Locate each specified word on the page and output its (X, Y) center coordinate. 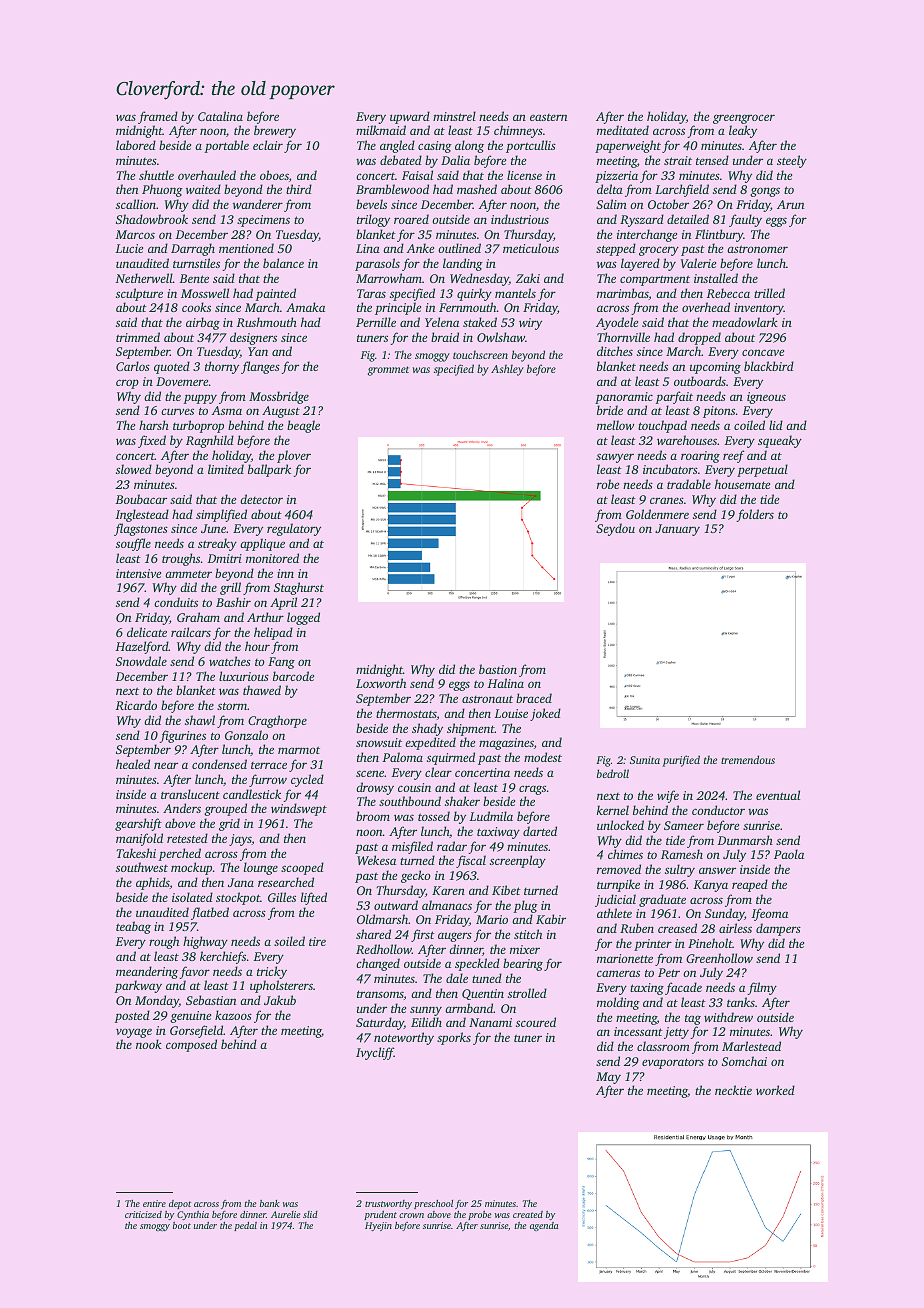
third (299, 189)
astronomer (757, 249)
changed (378, 964)
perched (180, 854)
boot (182, 1225)
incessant (638, 1031)
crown (411, 1215)
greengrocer (744, 119)
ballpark (269, 470)
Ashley (507, 370)
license (524, 175)
